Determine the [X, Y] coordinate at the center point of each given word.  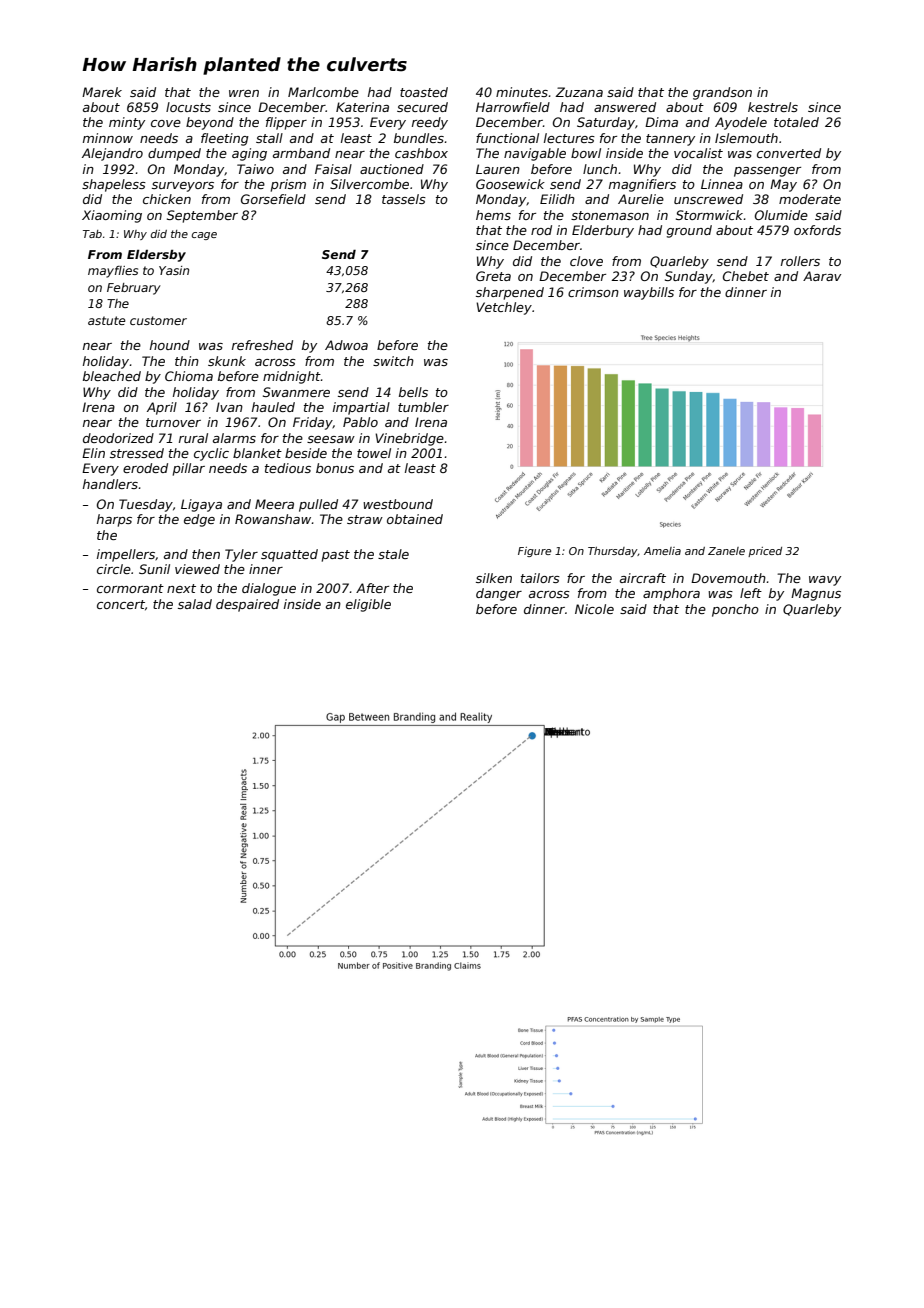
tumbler [423, 407]
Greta [493, 276]
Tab [92, 234]
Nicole [594, 609]
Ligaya [201, 505]
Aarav [822, 276]
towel [374, 453]
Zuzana [579, 92]
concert [121, 604]
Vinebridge [409, 439]
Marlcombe [323, 92]
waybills [649, 293]
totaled [796, 122]
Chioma [189, 376]
